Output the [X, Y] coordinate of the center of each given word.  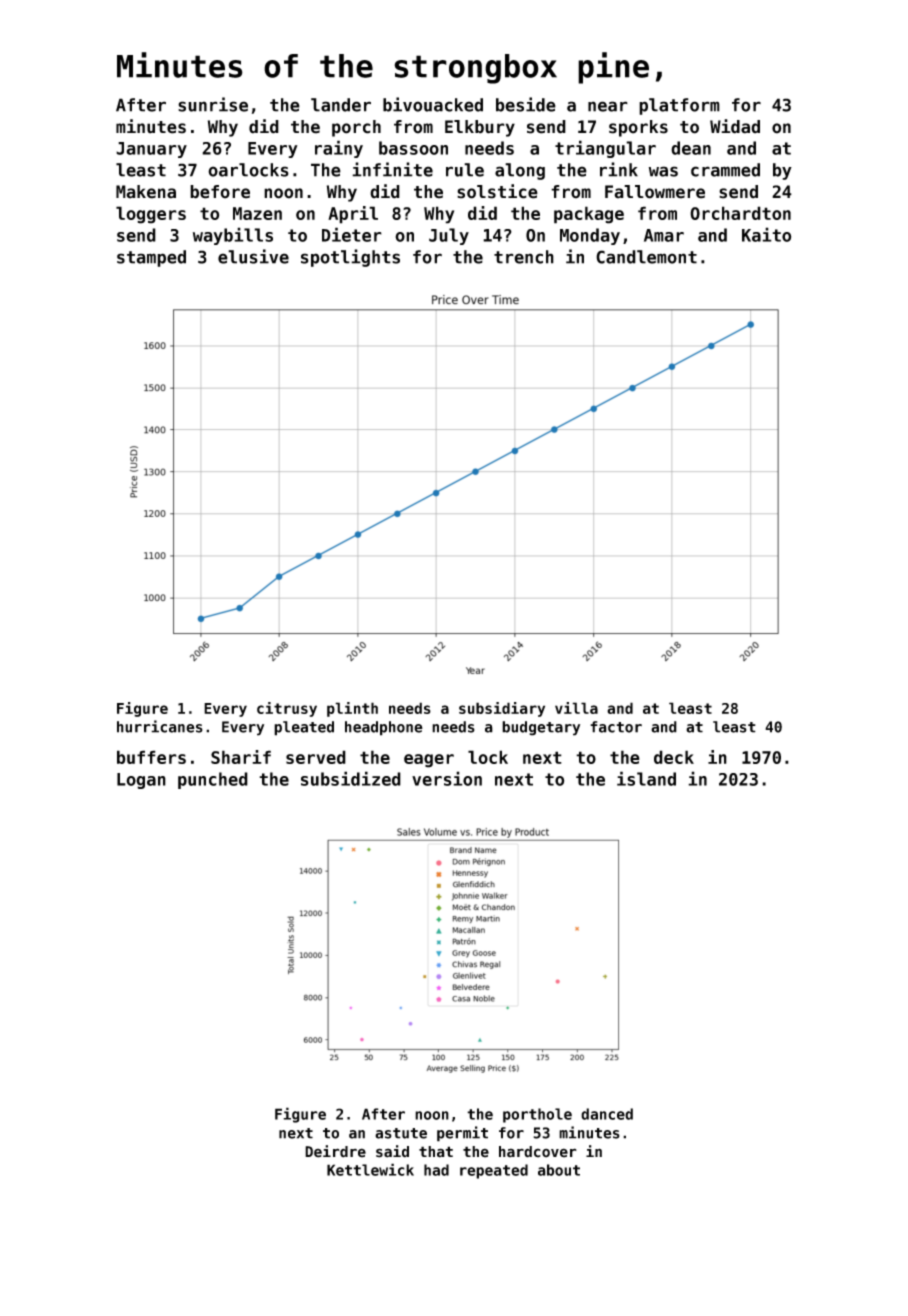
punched [213, 780]
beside [526, 104]
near [608, 106]
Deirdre [335, 1151]
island [646, 778]
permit [462, 1134]
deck [674, 757]
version [447, 778]
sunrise [213, 104]
